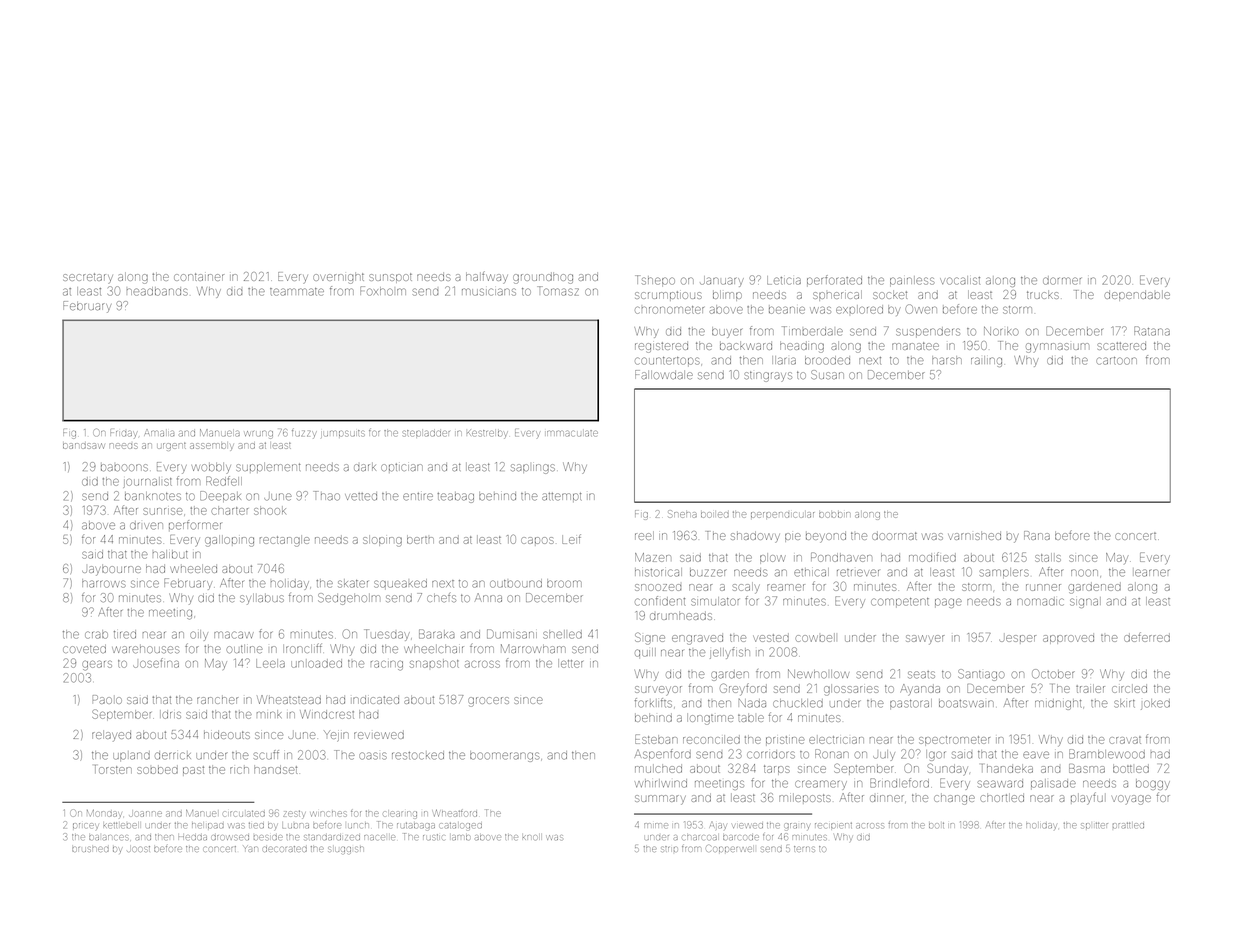 This image has width=1233, height=952. What do you see at coordinates (1062, 280) in the image?
I see `dormer` at bounding box center [1062, 280].
